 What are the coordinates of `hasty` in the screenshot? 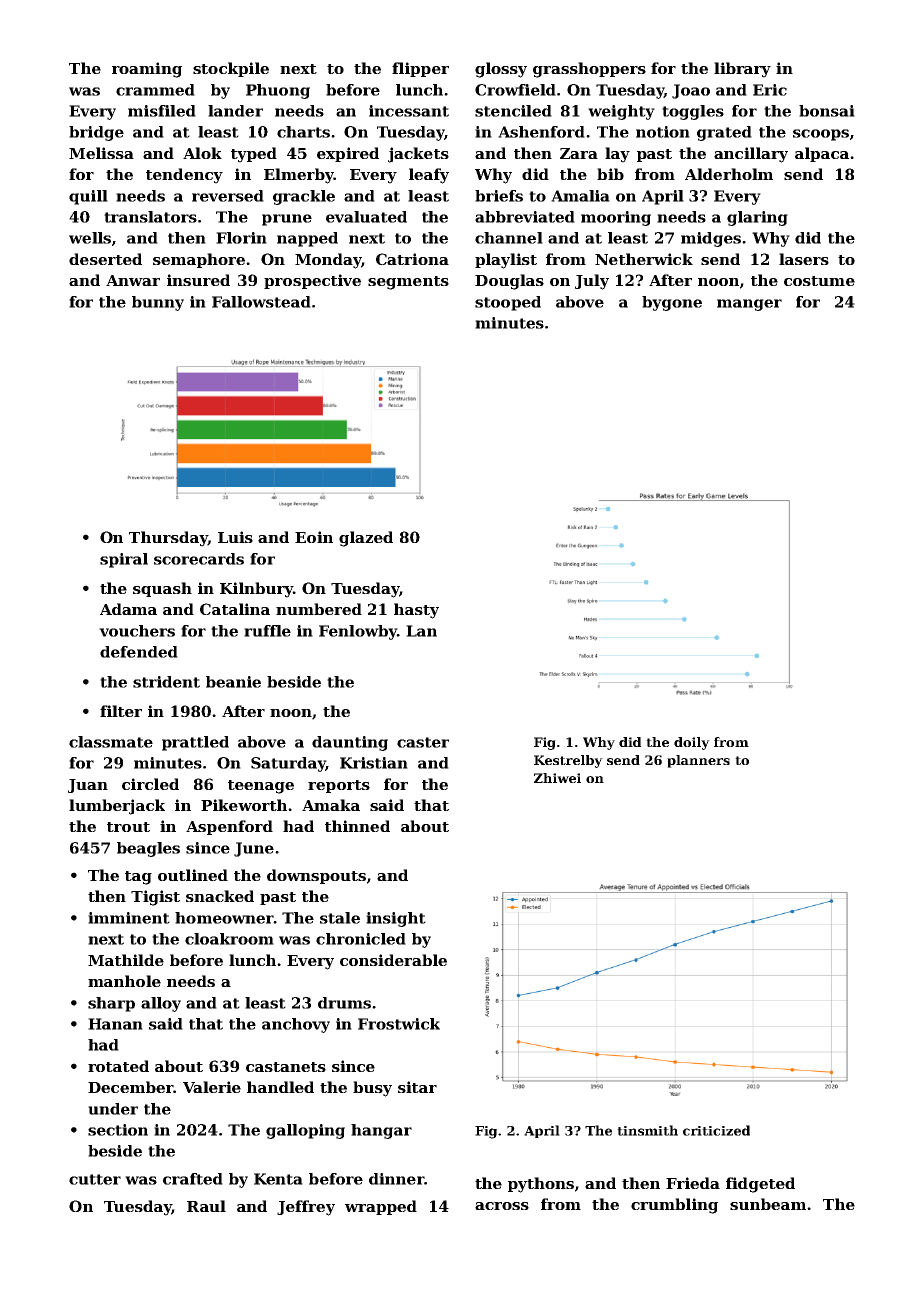 It's located at (416, 611).
